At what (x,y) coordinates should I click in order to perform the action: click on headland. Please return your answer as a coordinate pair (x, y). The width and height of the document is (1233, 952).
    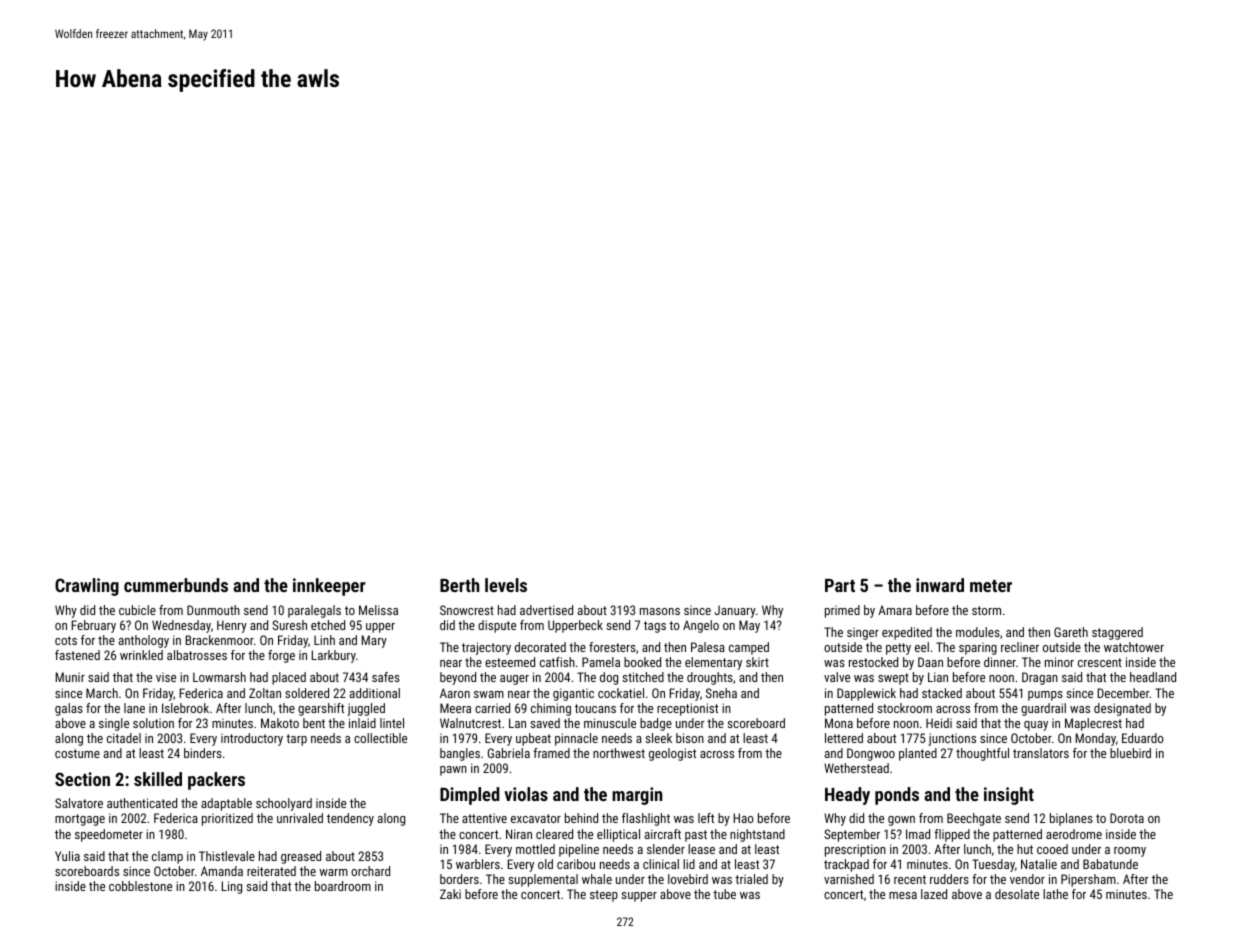
    Looking at the image, I should click on (1153, 677).
